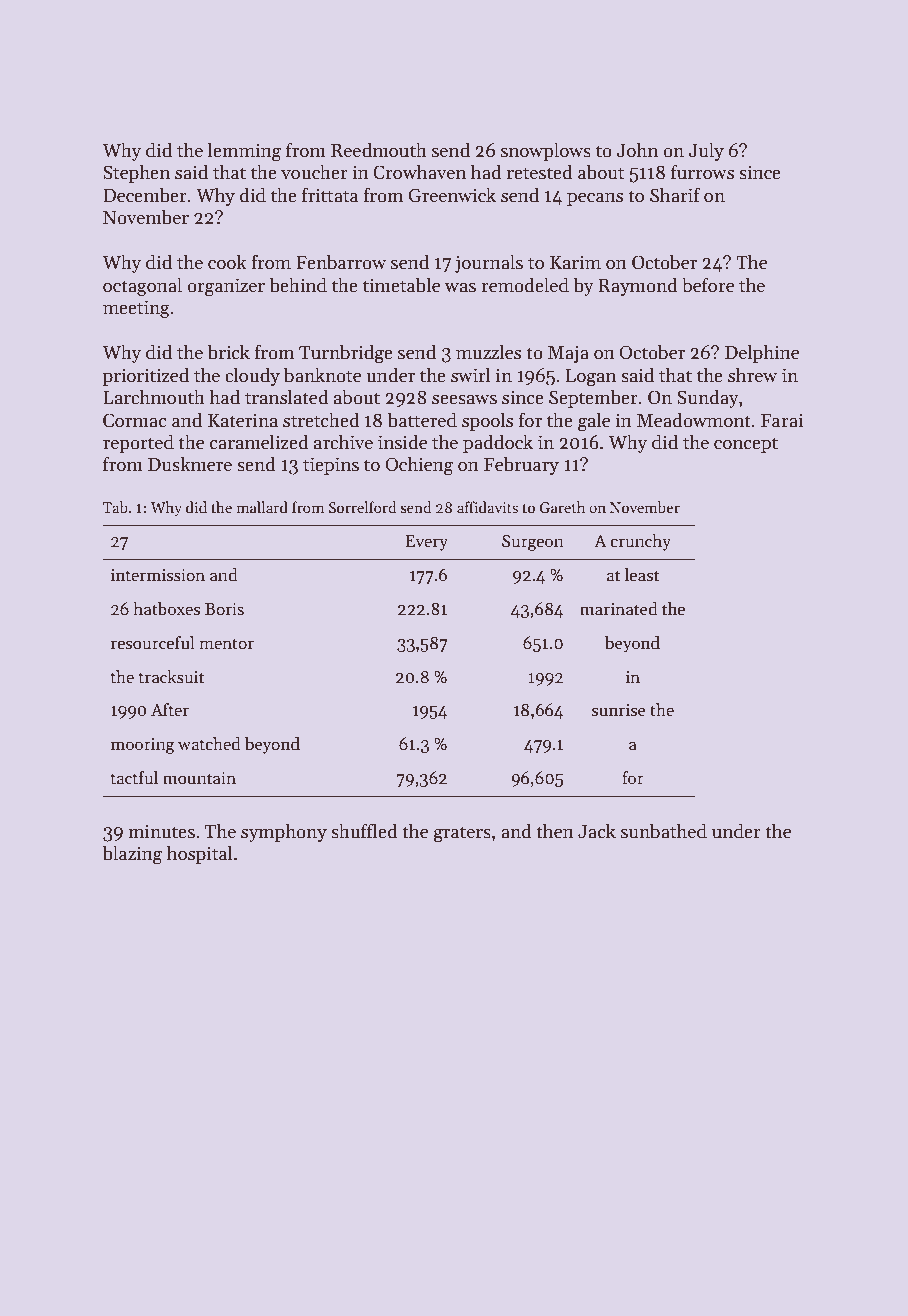 This document has width=908, height=1316. Describe the element at coordinates (341, 262) in the document. I see `Fenbarrow` at that location.
